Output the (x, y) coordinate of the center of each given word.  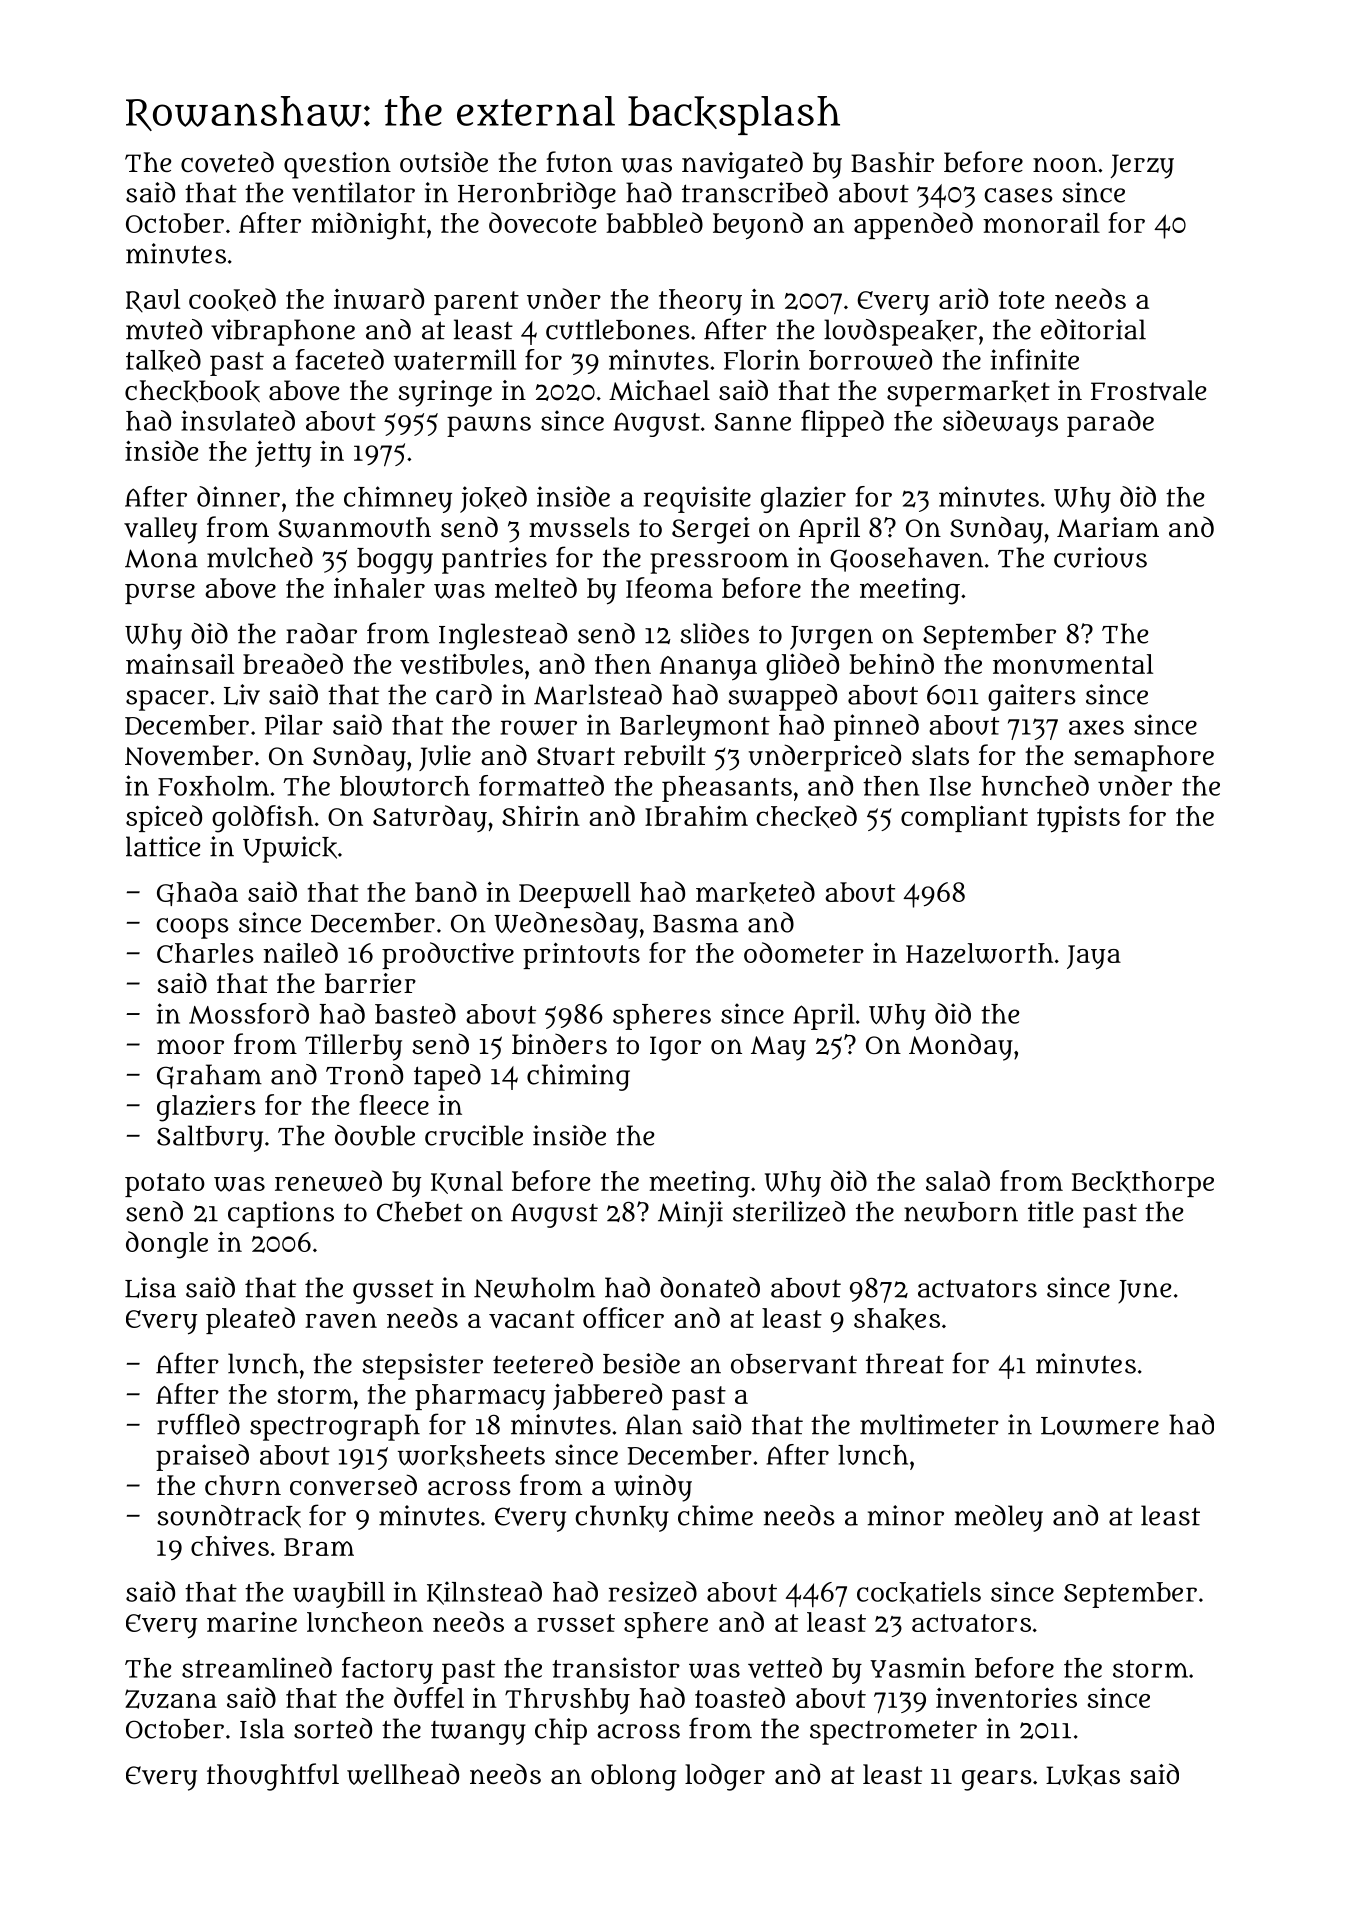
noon (1065, 164)
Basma (695, 923)
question (337, 165)
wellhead (403, 1774)
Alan (654, 1424)
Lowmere (1100, 1426)
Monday (961, 1047)
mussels (579, 527)
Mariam (1108, 527)
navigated (742, 165)
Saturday (430, 818)
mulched (260, 557)
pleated (250, 1320)
